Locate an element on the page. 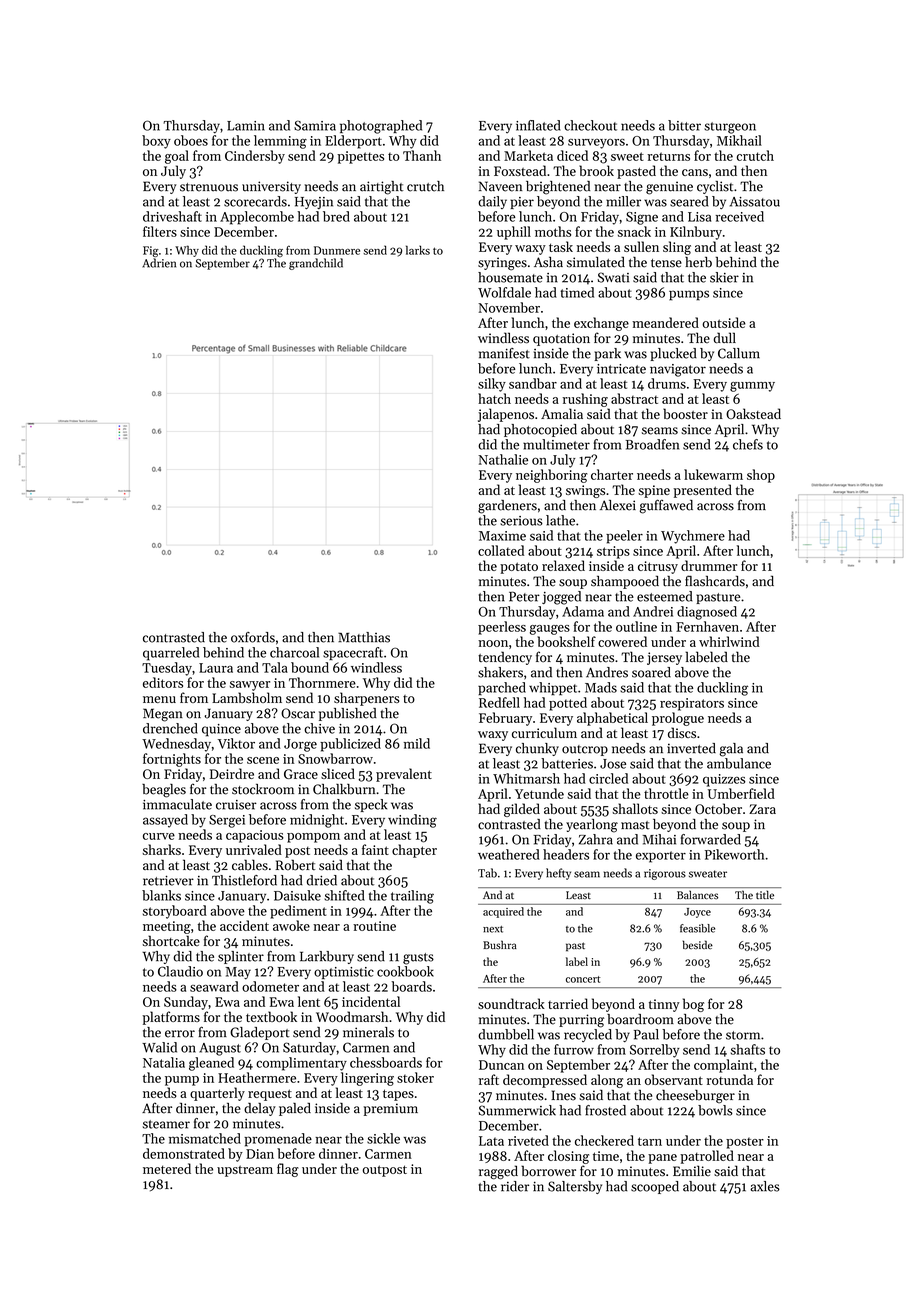  Matthias is located at coordinates (364, 637).
